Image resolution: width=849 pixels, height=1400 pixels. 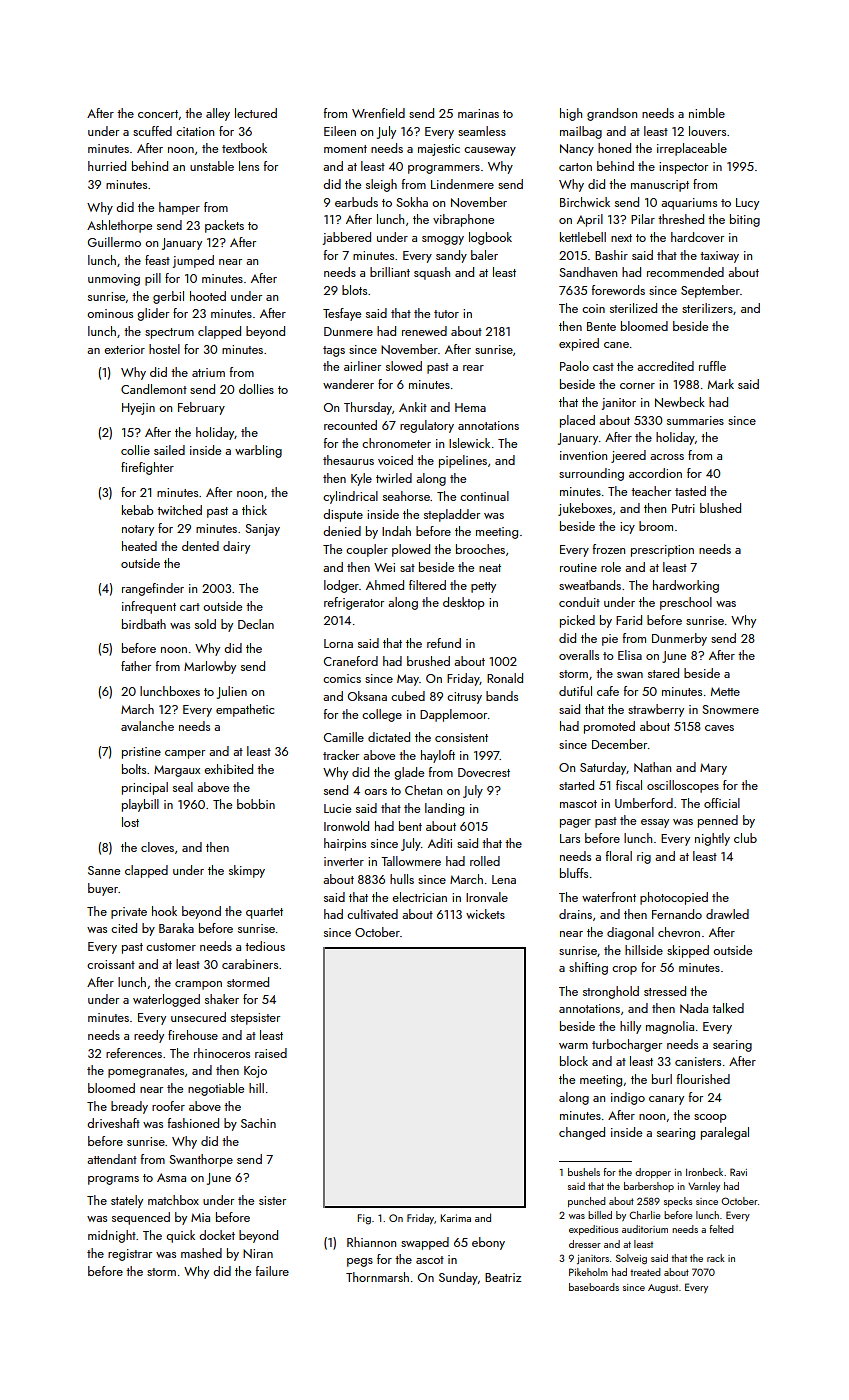 What do you see at coordinates (679, 639) in the screenshot?
I see `Dunmerby` at bounding box center [679, 639].
